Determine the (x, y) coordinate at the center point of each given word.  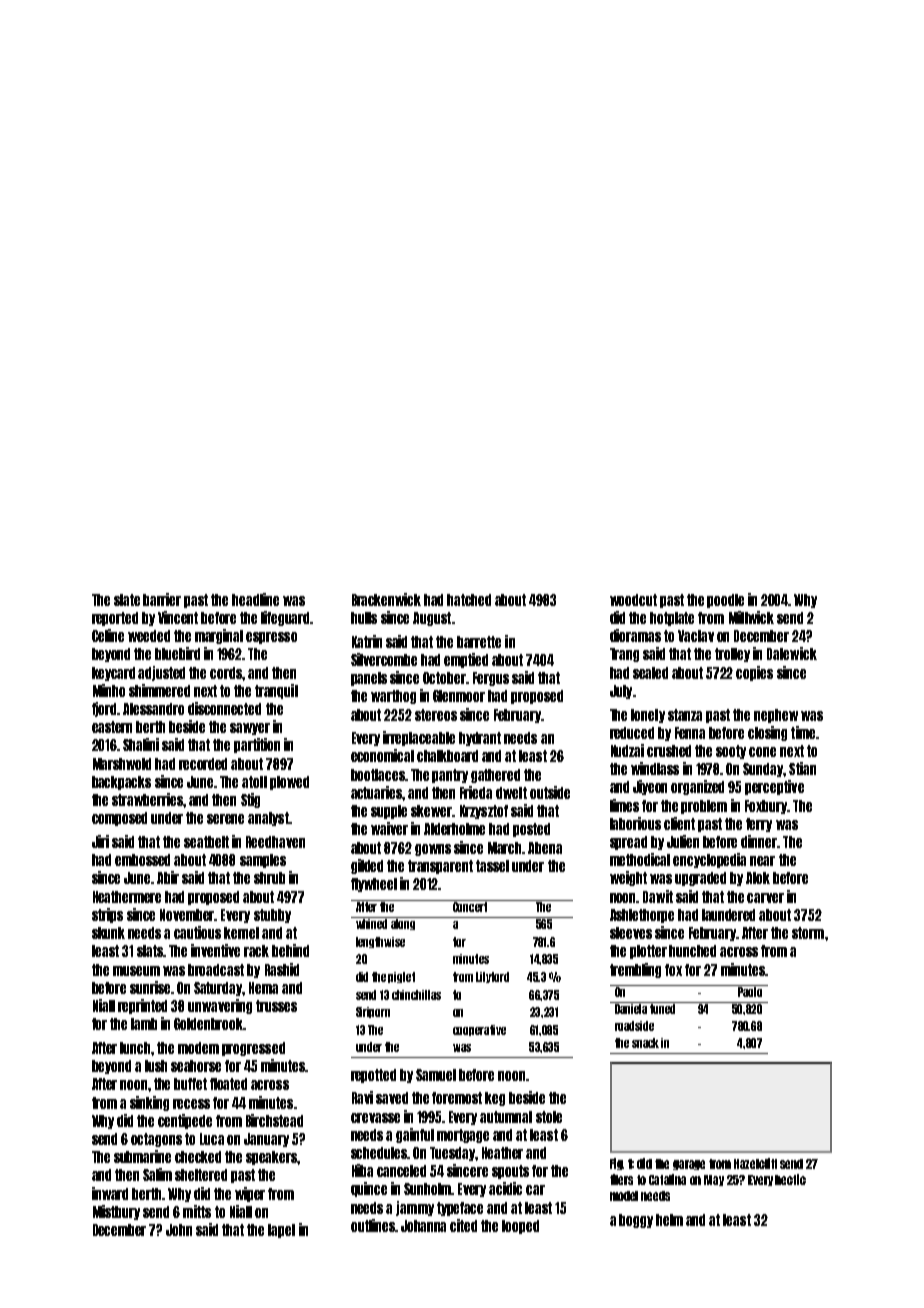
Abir (168, 877)
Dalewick (792, 653)
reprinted (142, 1006)
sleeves (631, 933)
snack (645, 1043)
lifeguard (285, 618)
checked (198, 1157)
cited (463, 1225)
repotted (373, 1076)
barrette (479, 642)
